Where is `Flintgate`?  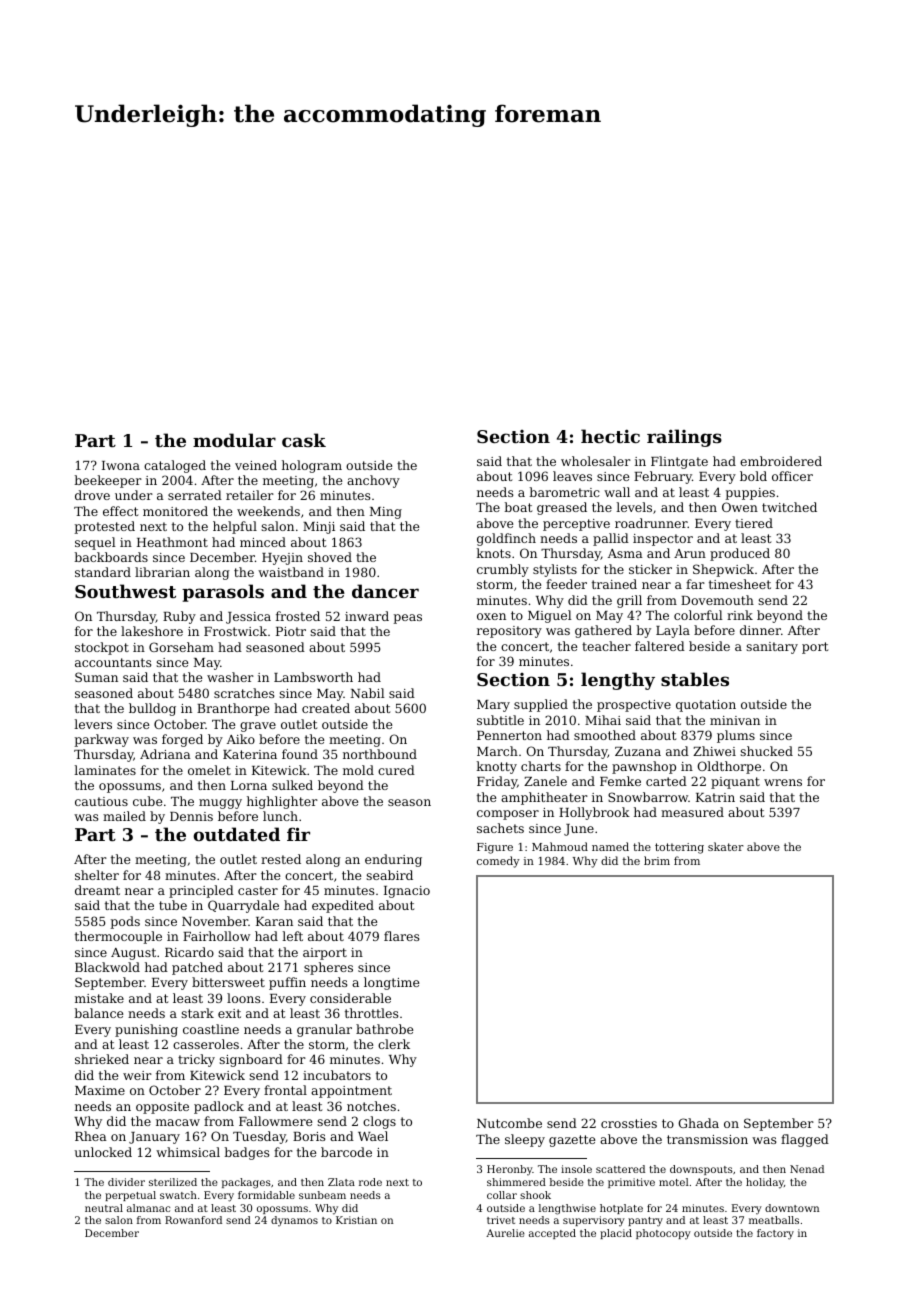 Flintgate is located at coordinates (679, 462).
